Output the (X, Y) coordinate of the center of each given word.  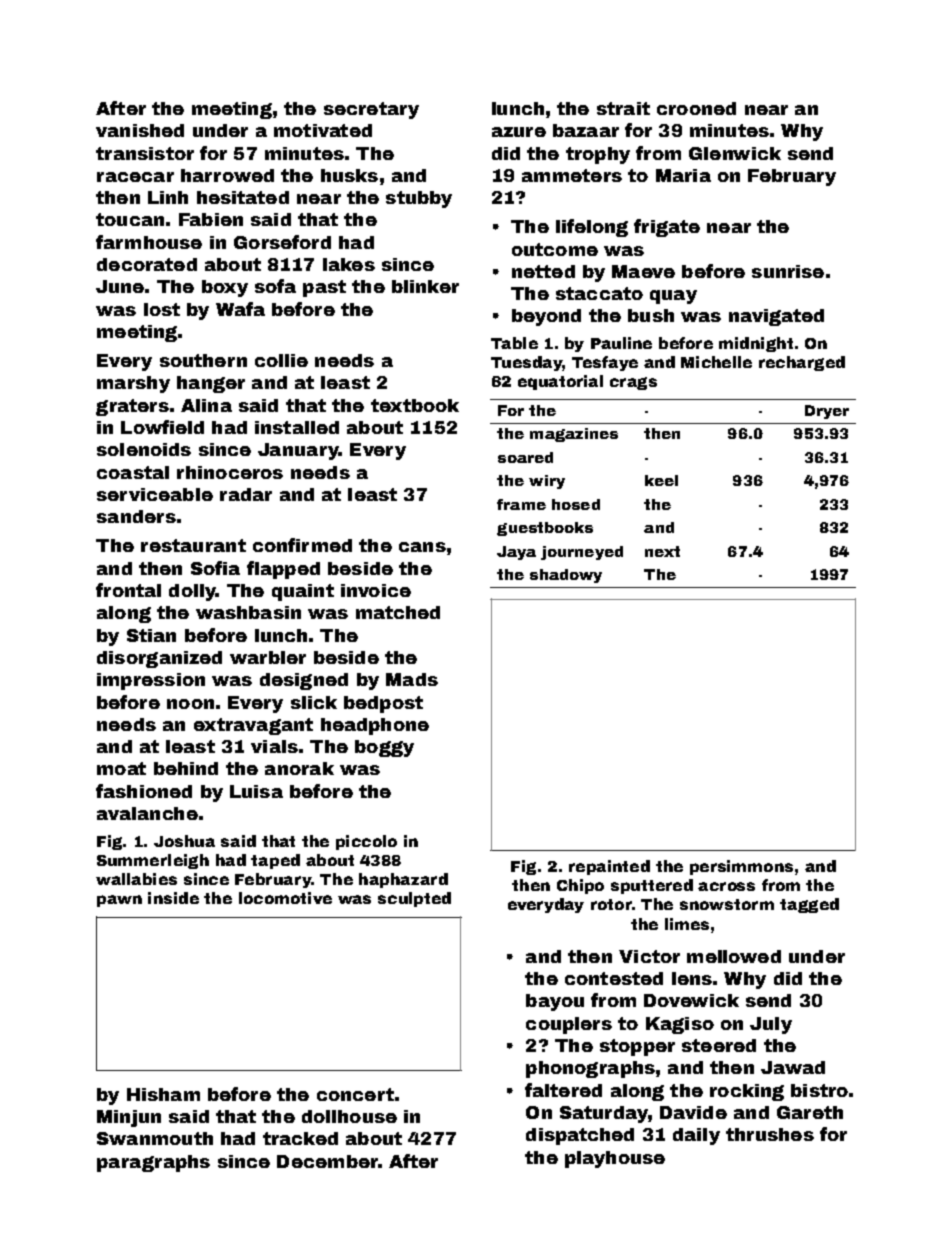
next (662, 551)
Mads (412, 679)
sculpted (414, 899)
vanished (140, 130)
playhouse (615, 1159)
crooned (696, 108)
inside (173, 898)
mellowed (734, 956)
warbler (268, 657)
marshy (133, 384)
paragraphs (153, 1163)
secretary (371, 110)
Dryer (827, 412)
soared (525, 457)
